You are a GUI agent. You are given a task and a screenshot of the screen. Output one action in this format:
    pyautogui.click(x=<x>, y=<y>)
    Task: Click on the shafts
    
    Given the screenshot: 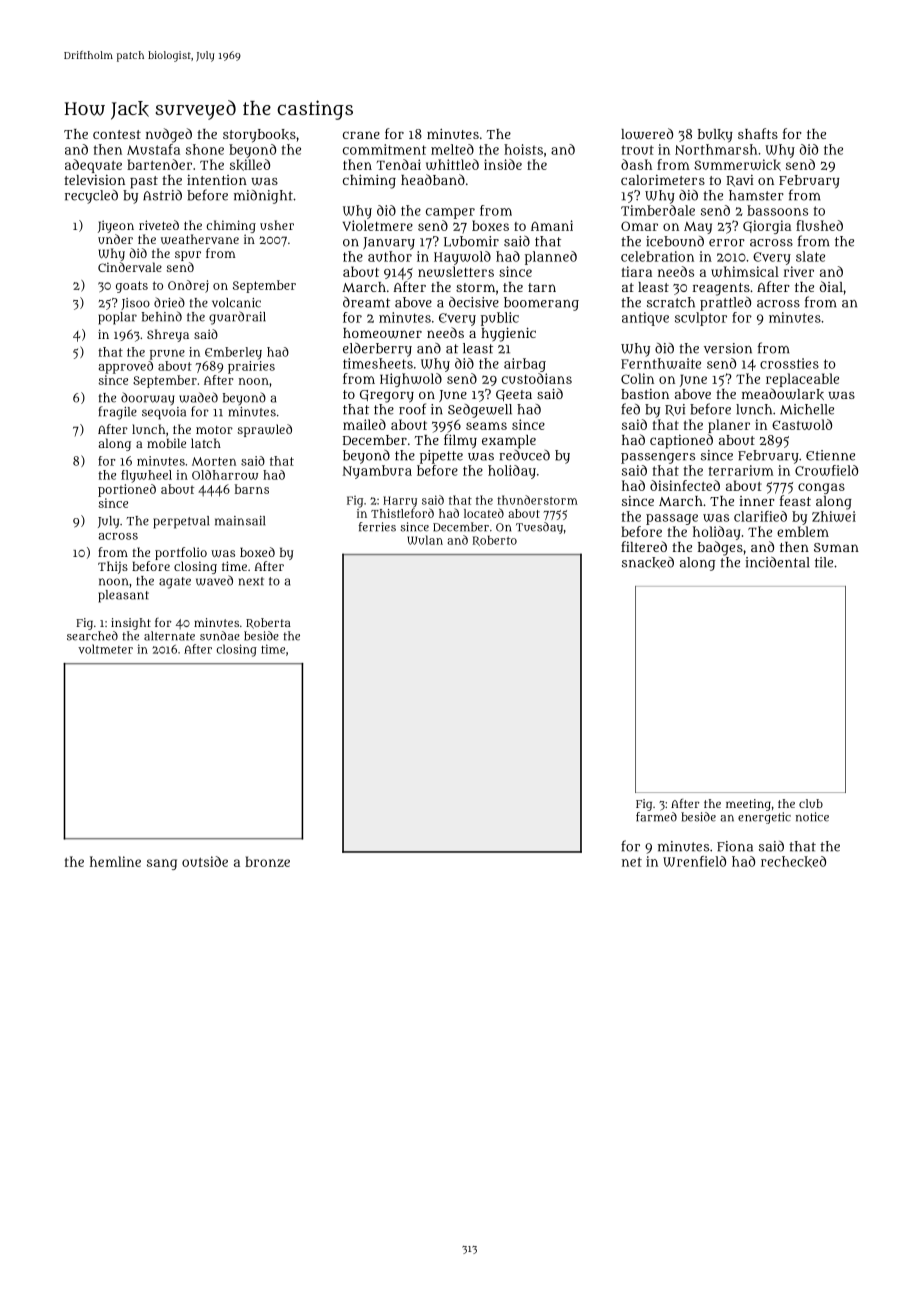 What is the action you would take?
    pyautogui.click(x=758, y=133)
